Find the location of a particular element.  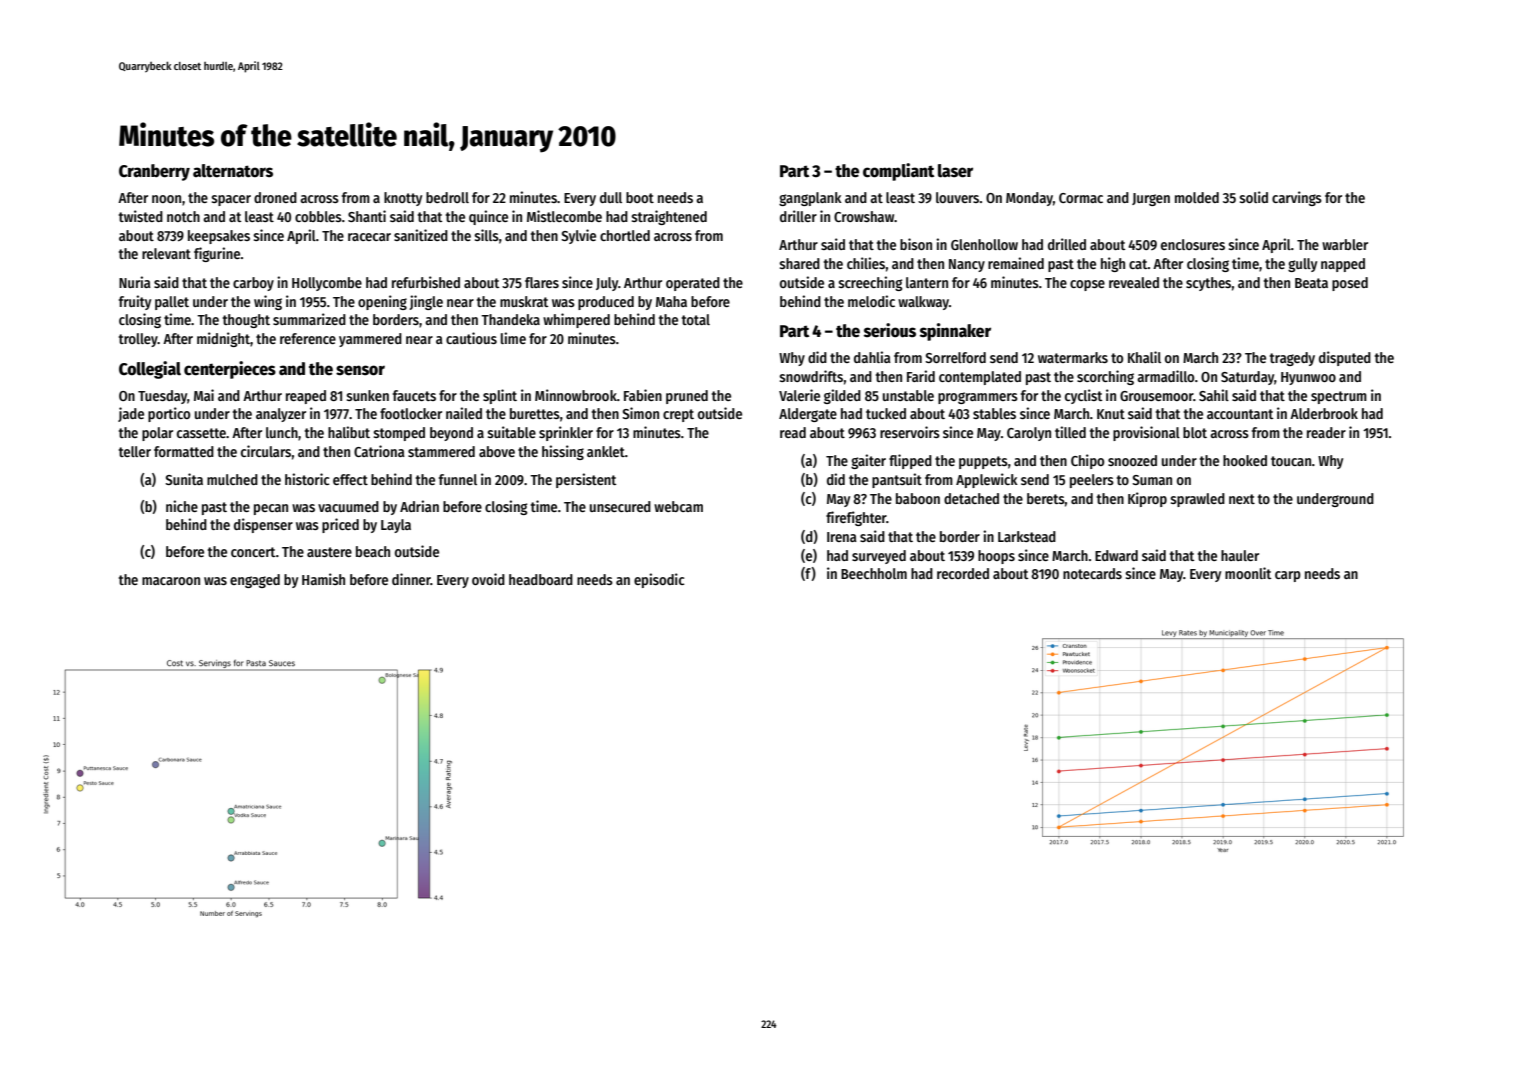

compliant is located at coordinates (898, 172).
